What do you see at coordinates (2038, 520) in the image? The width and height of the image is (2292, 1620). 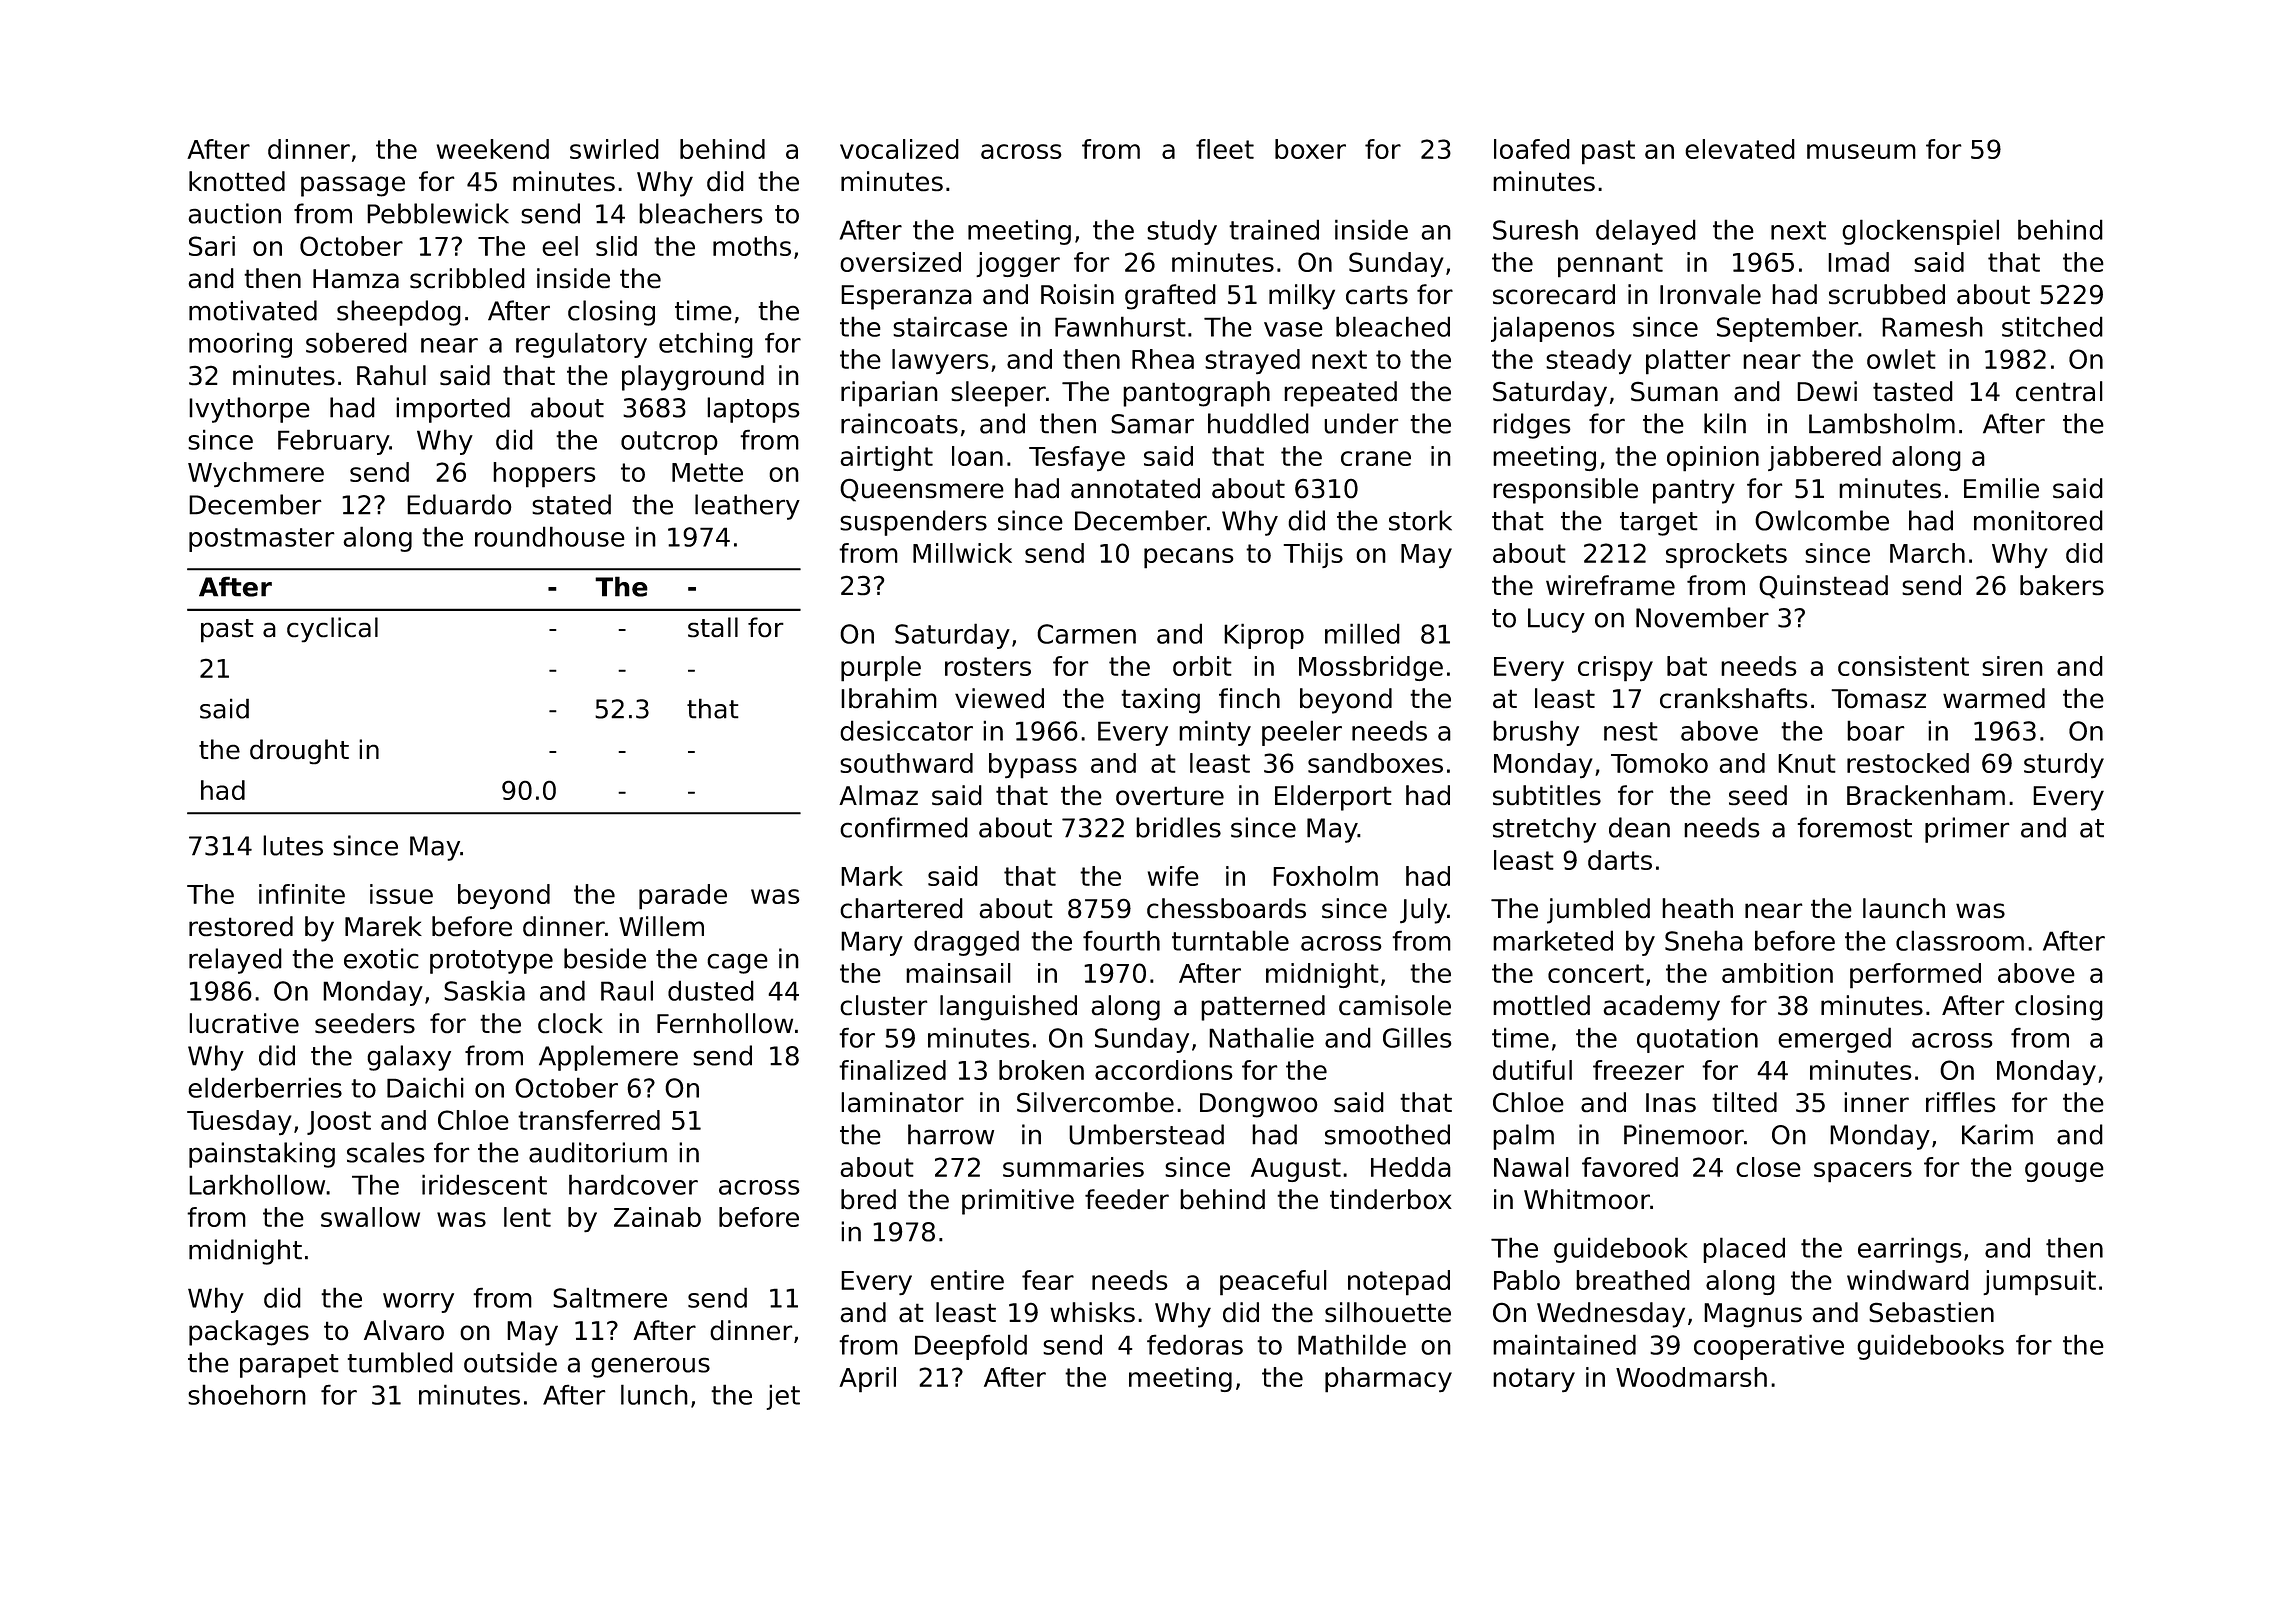 I see `monitored` at bounding box center [2038, 520].
